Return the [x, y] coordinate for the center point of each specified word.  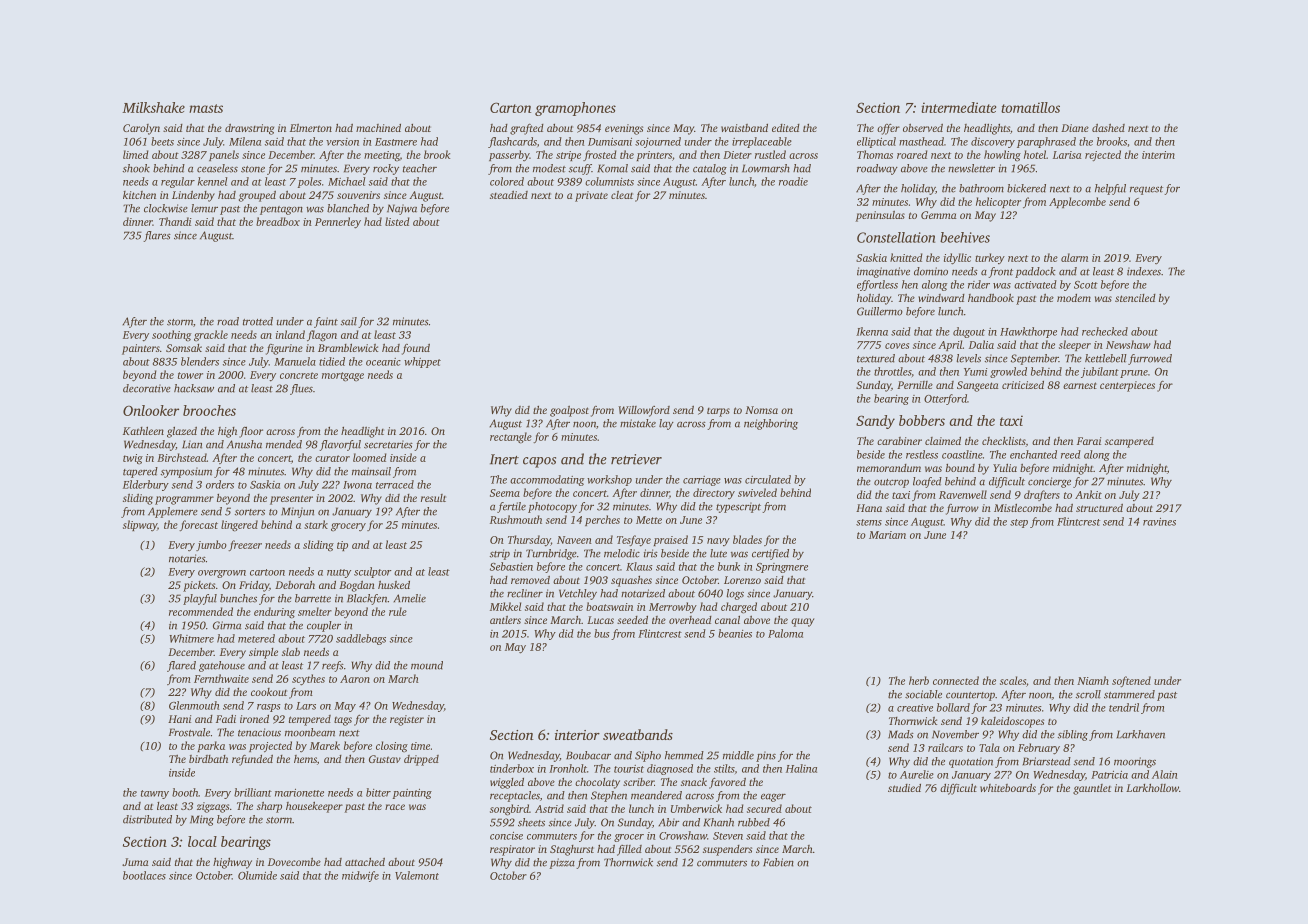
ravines [1159, 522]
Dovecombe [294, 861]
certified [770, 554]
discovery [993, 142]
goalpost [569, 411]
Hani [179, 719]
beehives [965, 237]
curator [332, 458]
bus [602, 633]
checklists [1003, 441]
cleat [622, 195]
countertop [970, 696]
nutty [339, 573]
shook [136, 168]
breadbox [278, 221]
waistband [744, 128]
